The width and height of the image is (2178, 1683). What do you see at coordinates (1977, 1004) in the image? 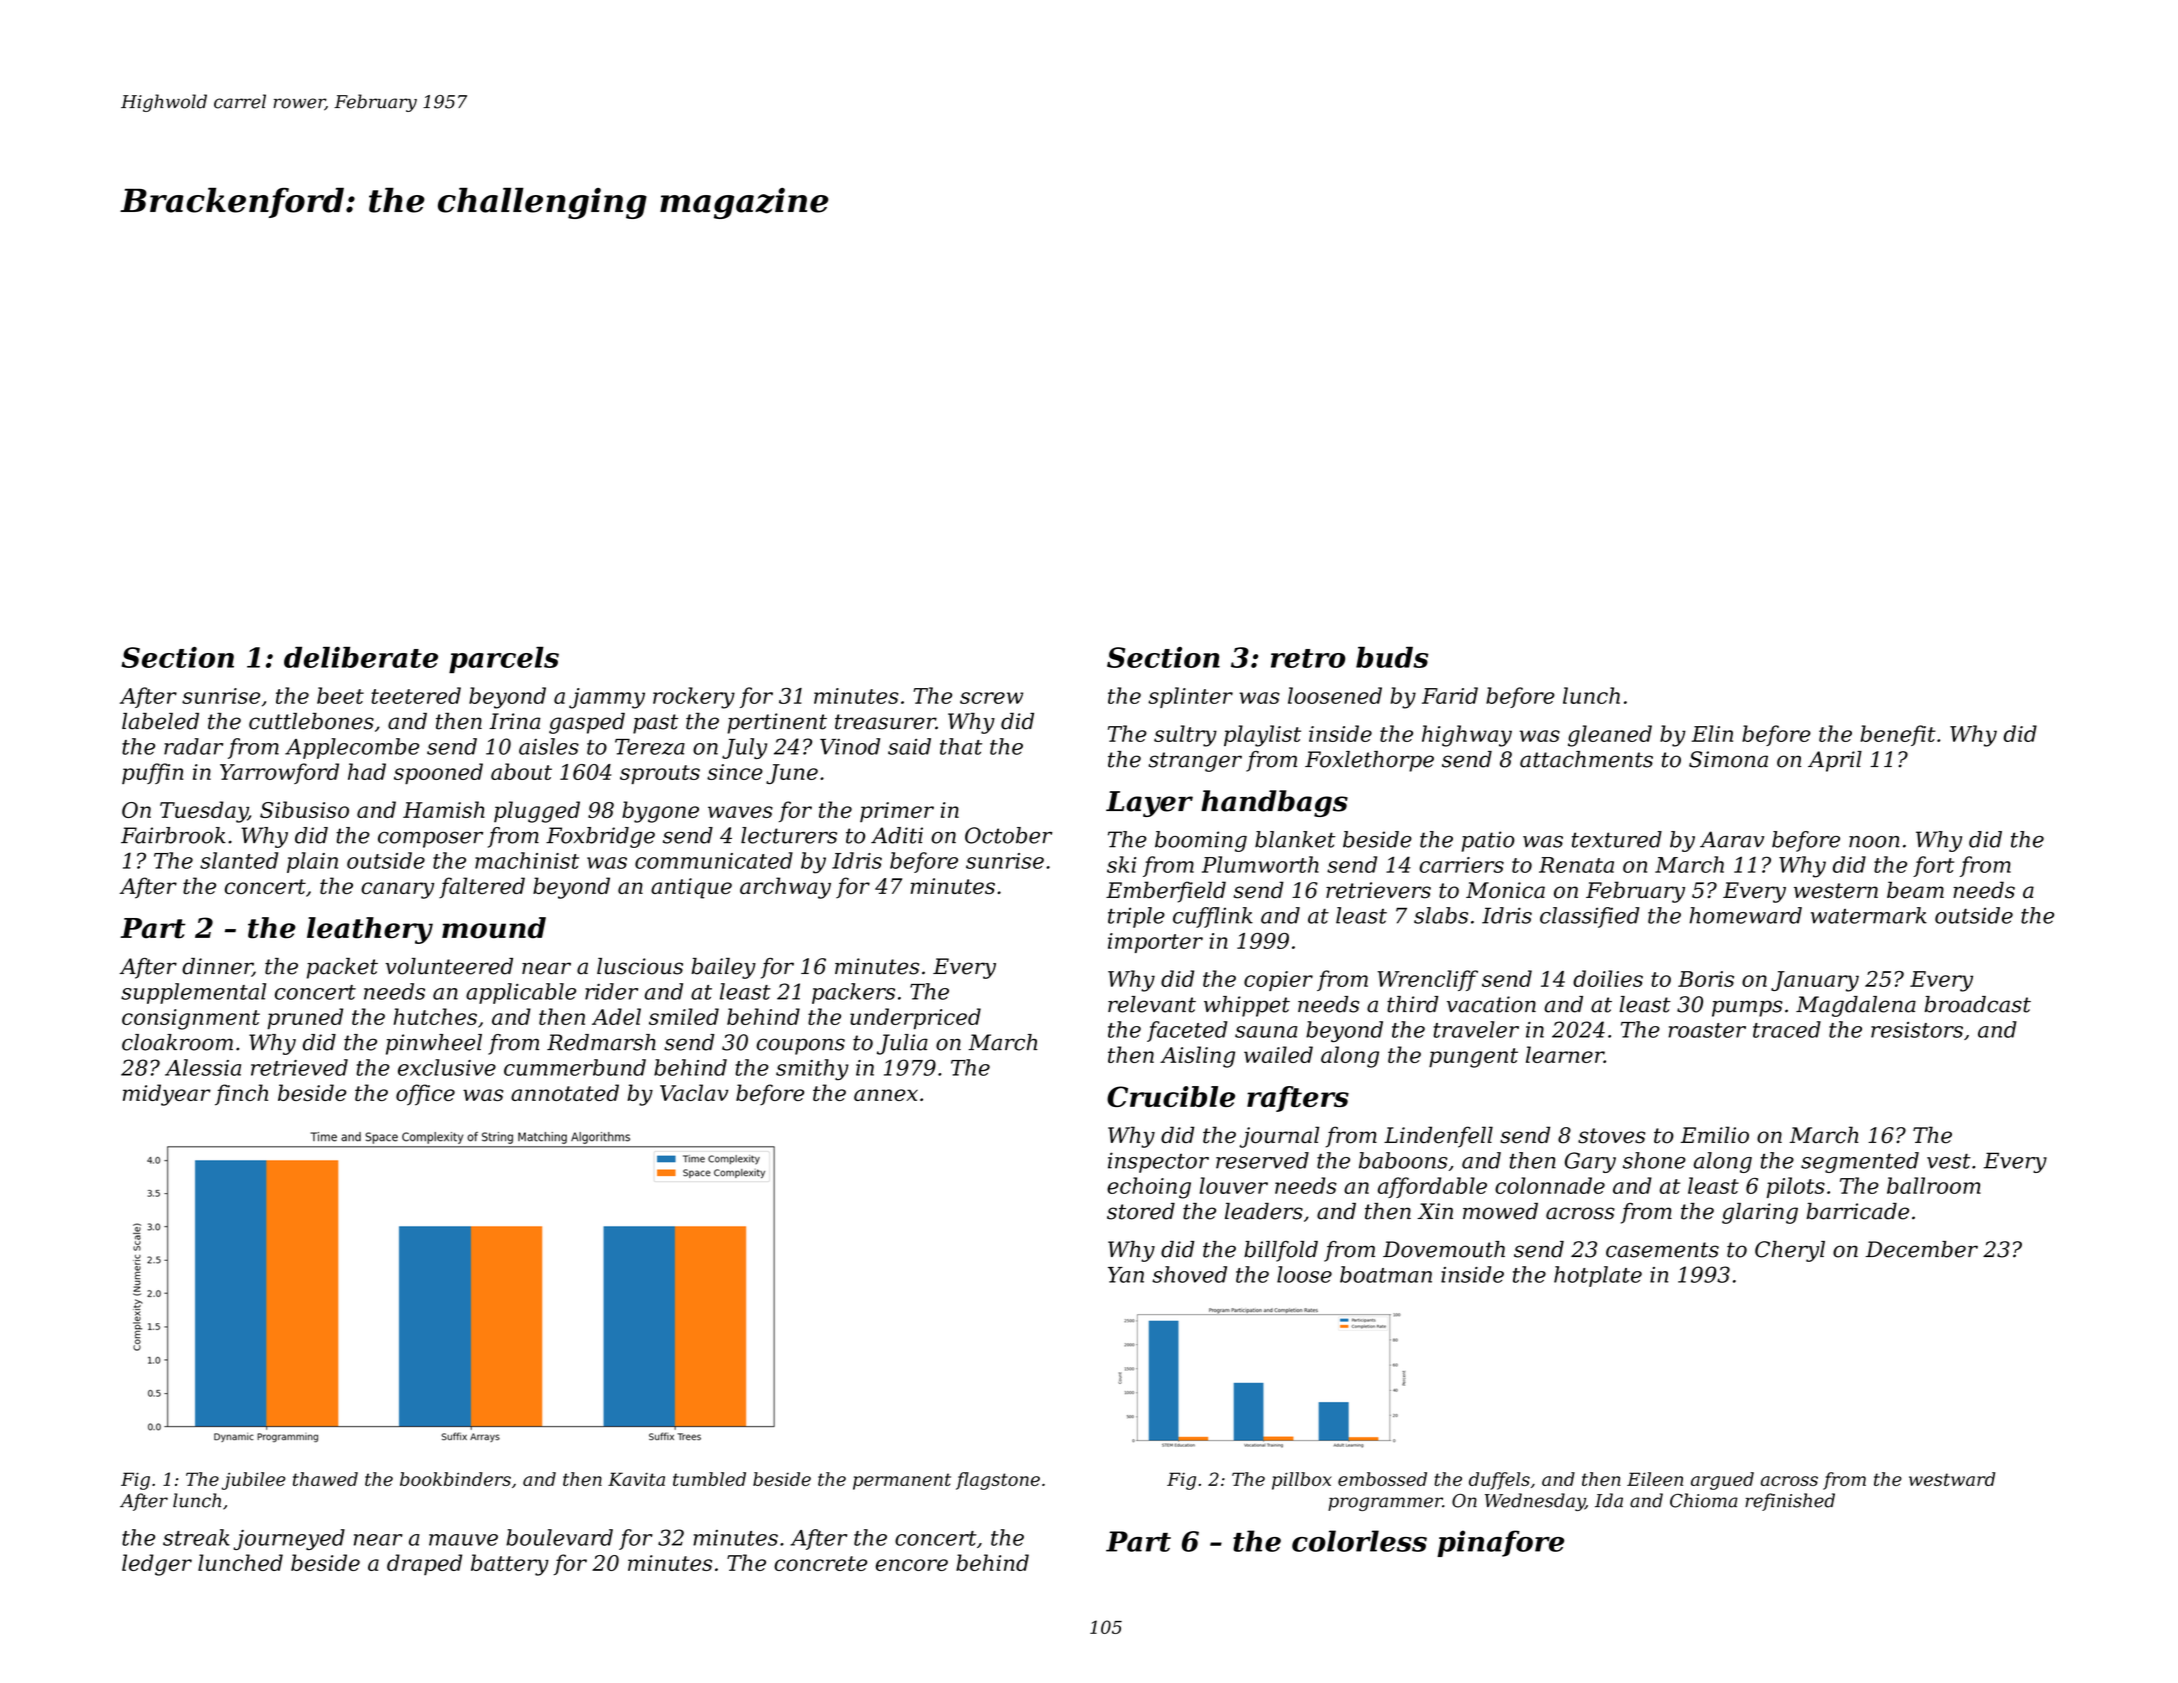
I see `broadcast` at bounding box center [1977, 1004].
